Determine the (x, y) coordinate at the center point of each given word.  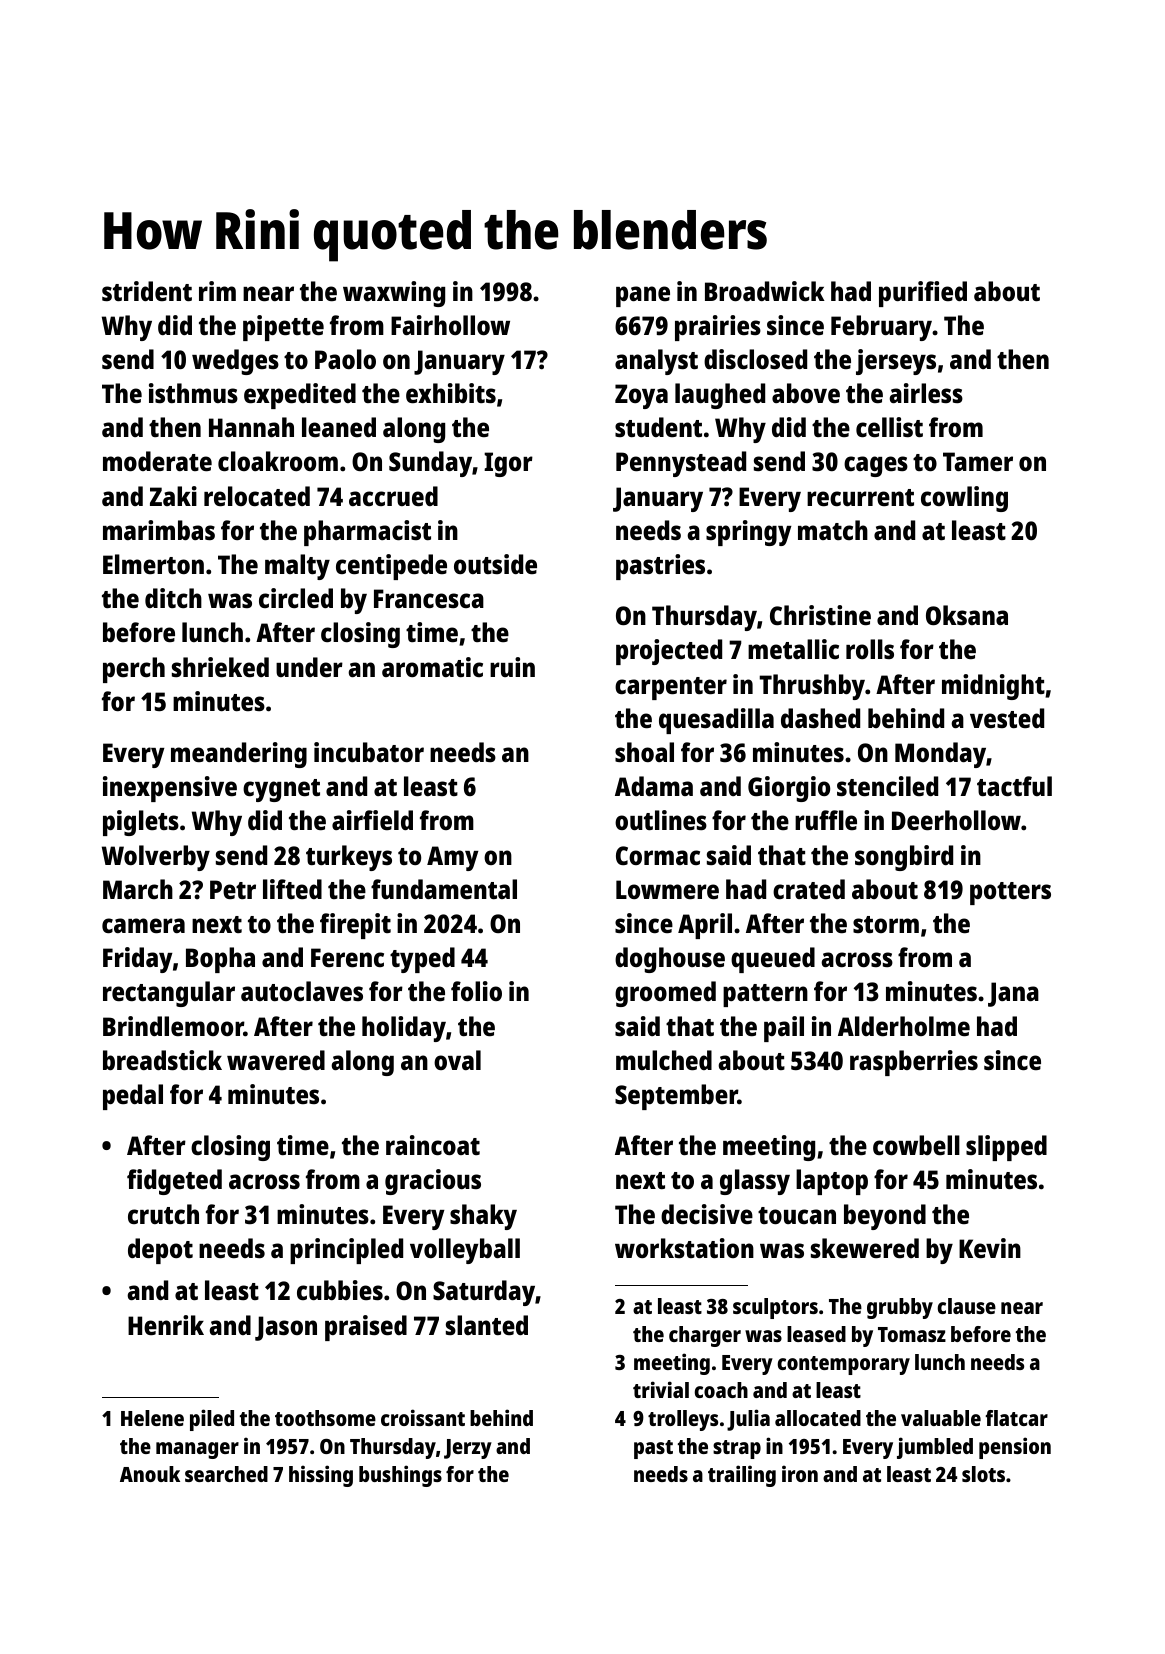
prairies (718, 328)
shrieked (220, 667)
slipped (1006, 1148)
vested (1007, 718)
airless (926, 393)
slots (983, 1474)
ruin (512, 667)
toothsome (325, 1418)
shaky (483, 1217)
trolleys (683, 1420)
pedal (133, 1097)
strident (147, 291)
